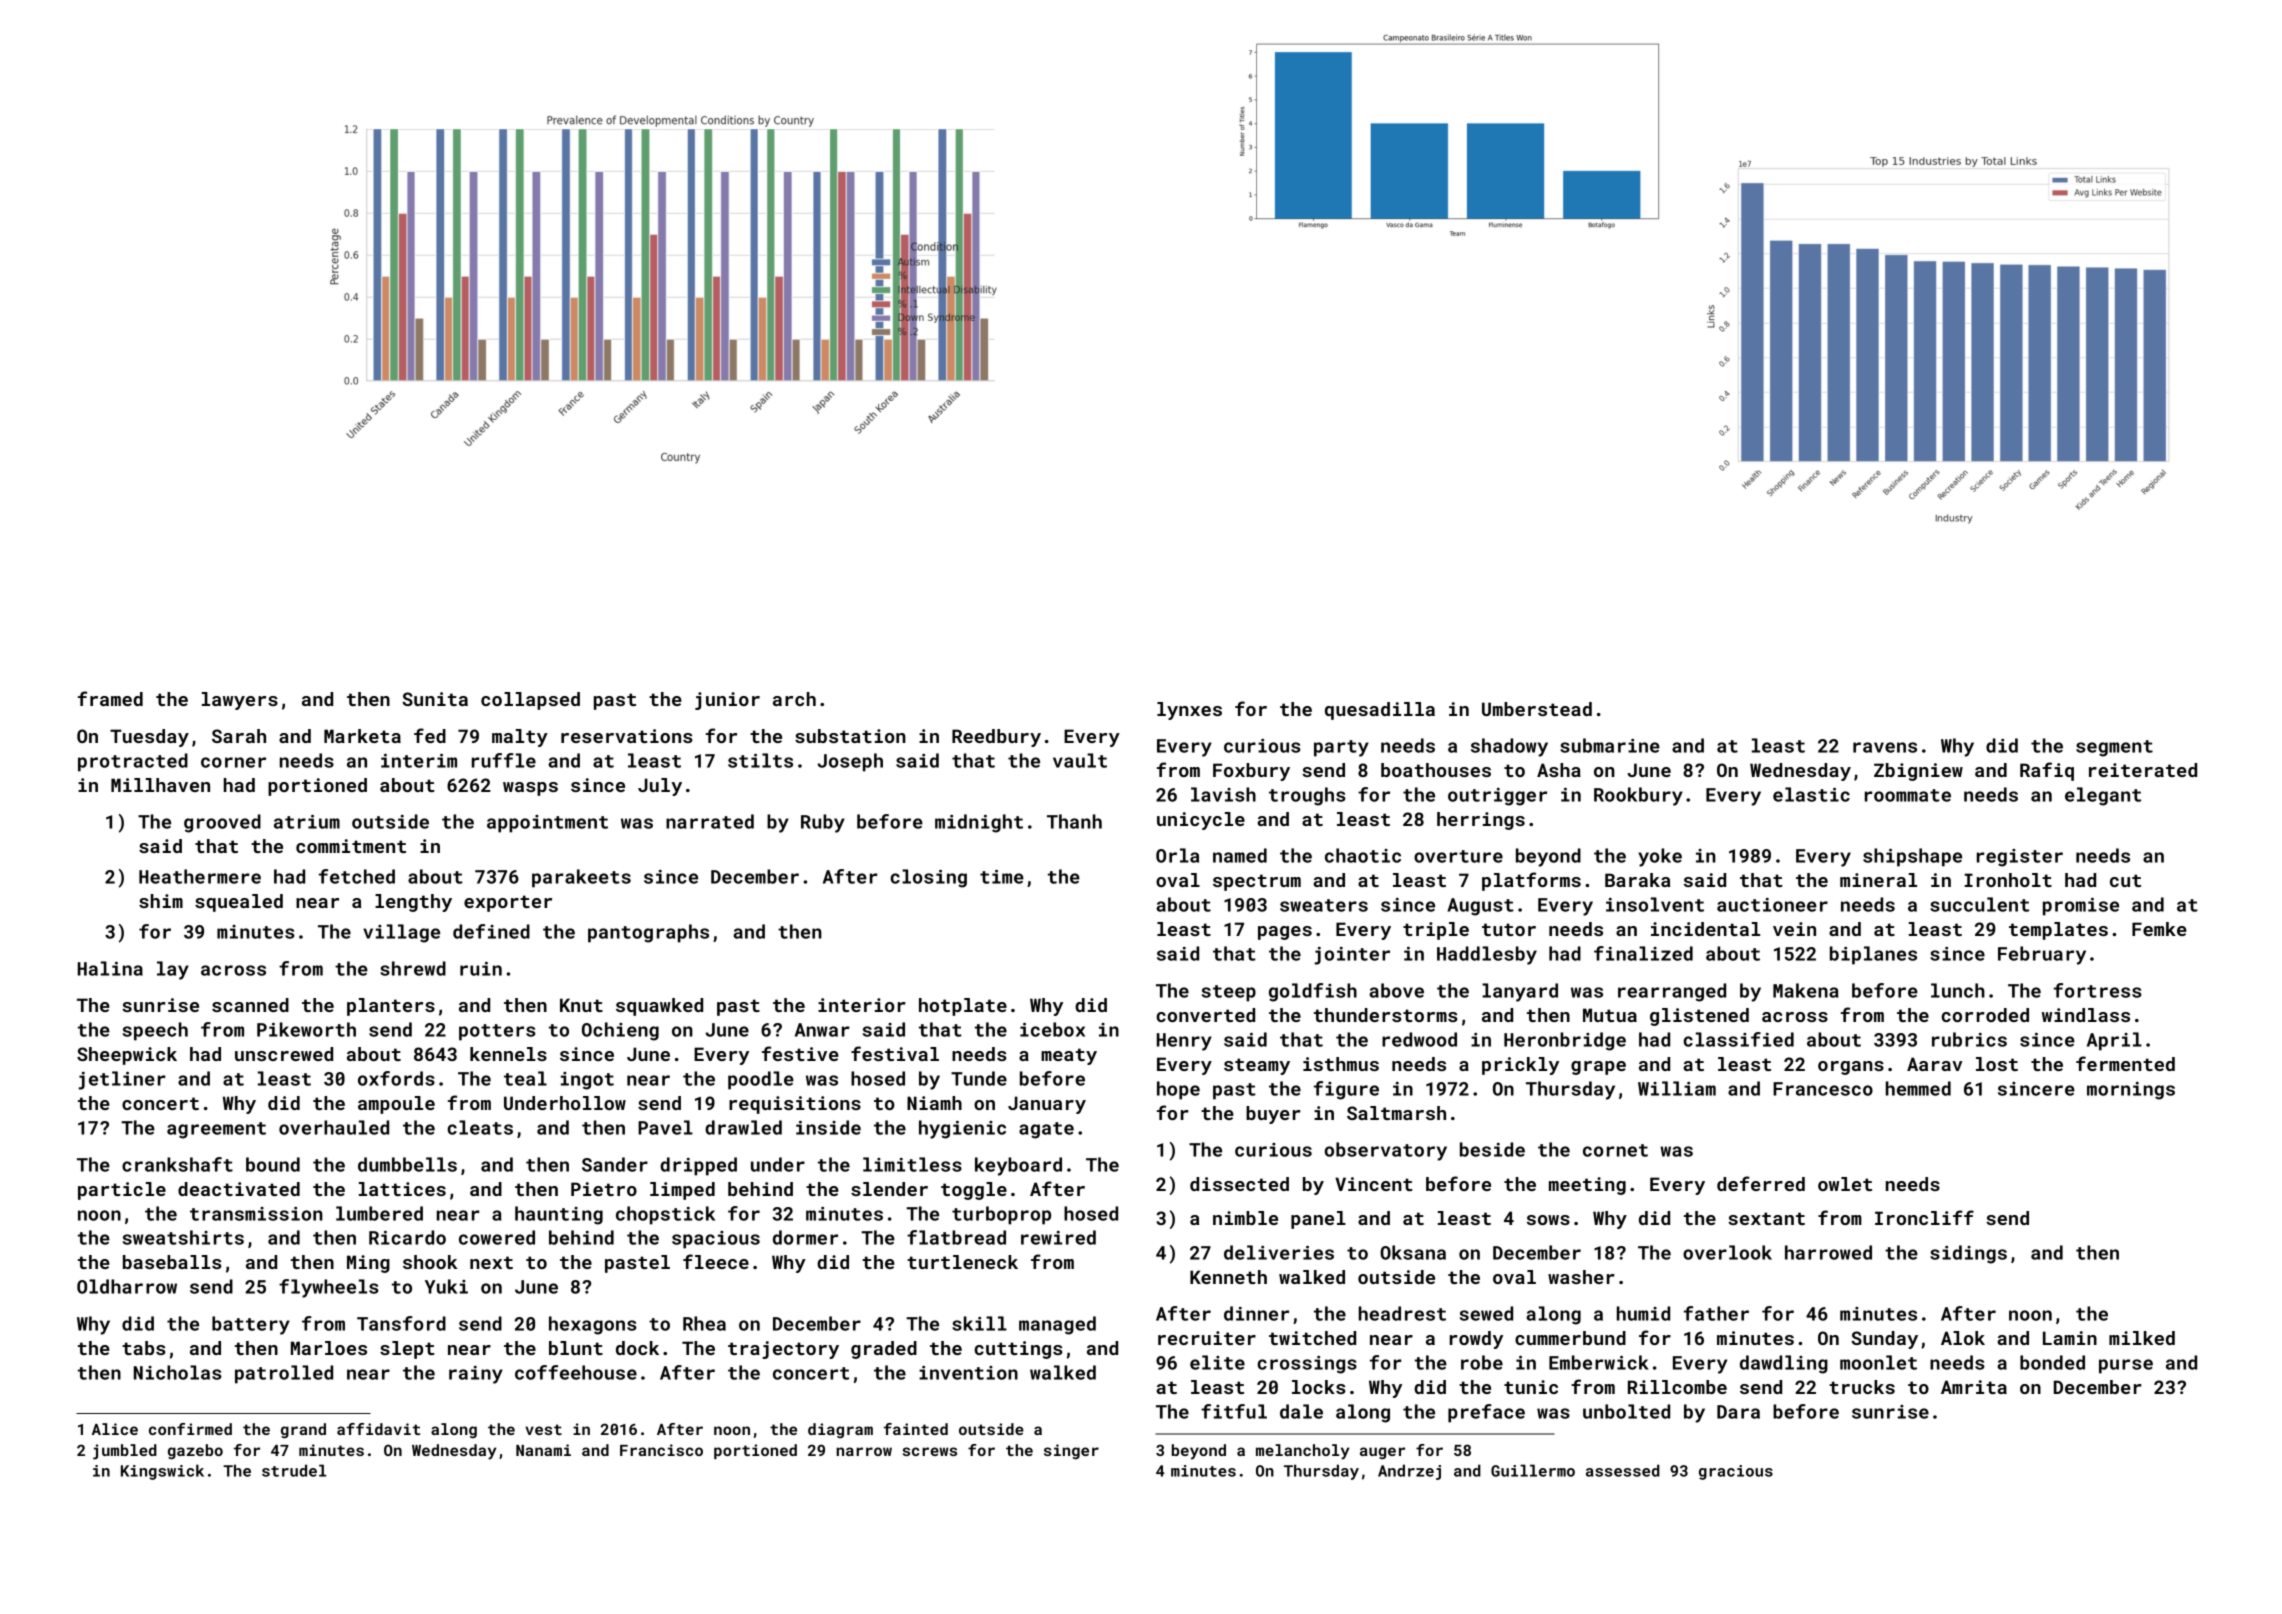 This page has width=2282, height=1614. I want to click on register, so click(2020, 858).
